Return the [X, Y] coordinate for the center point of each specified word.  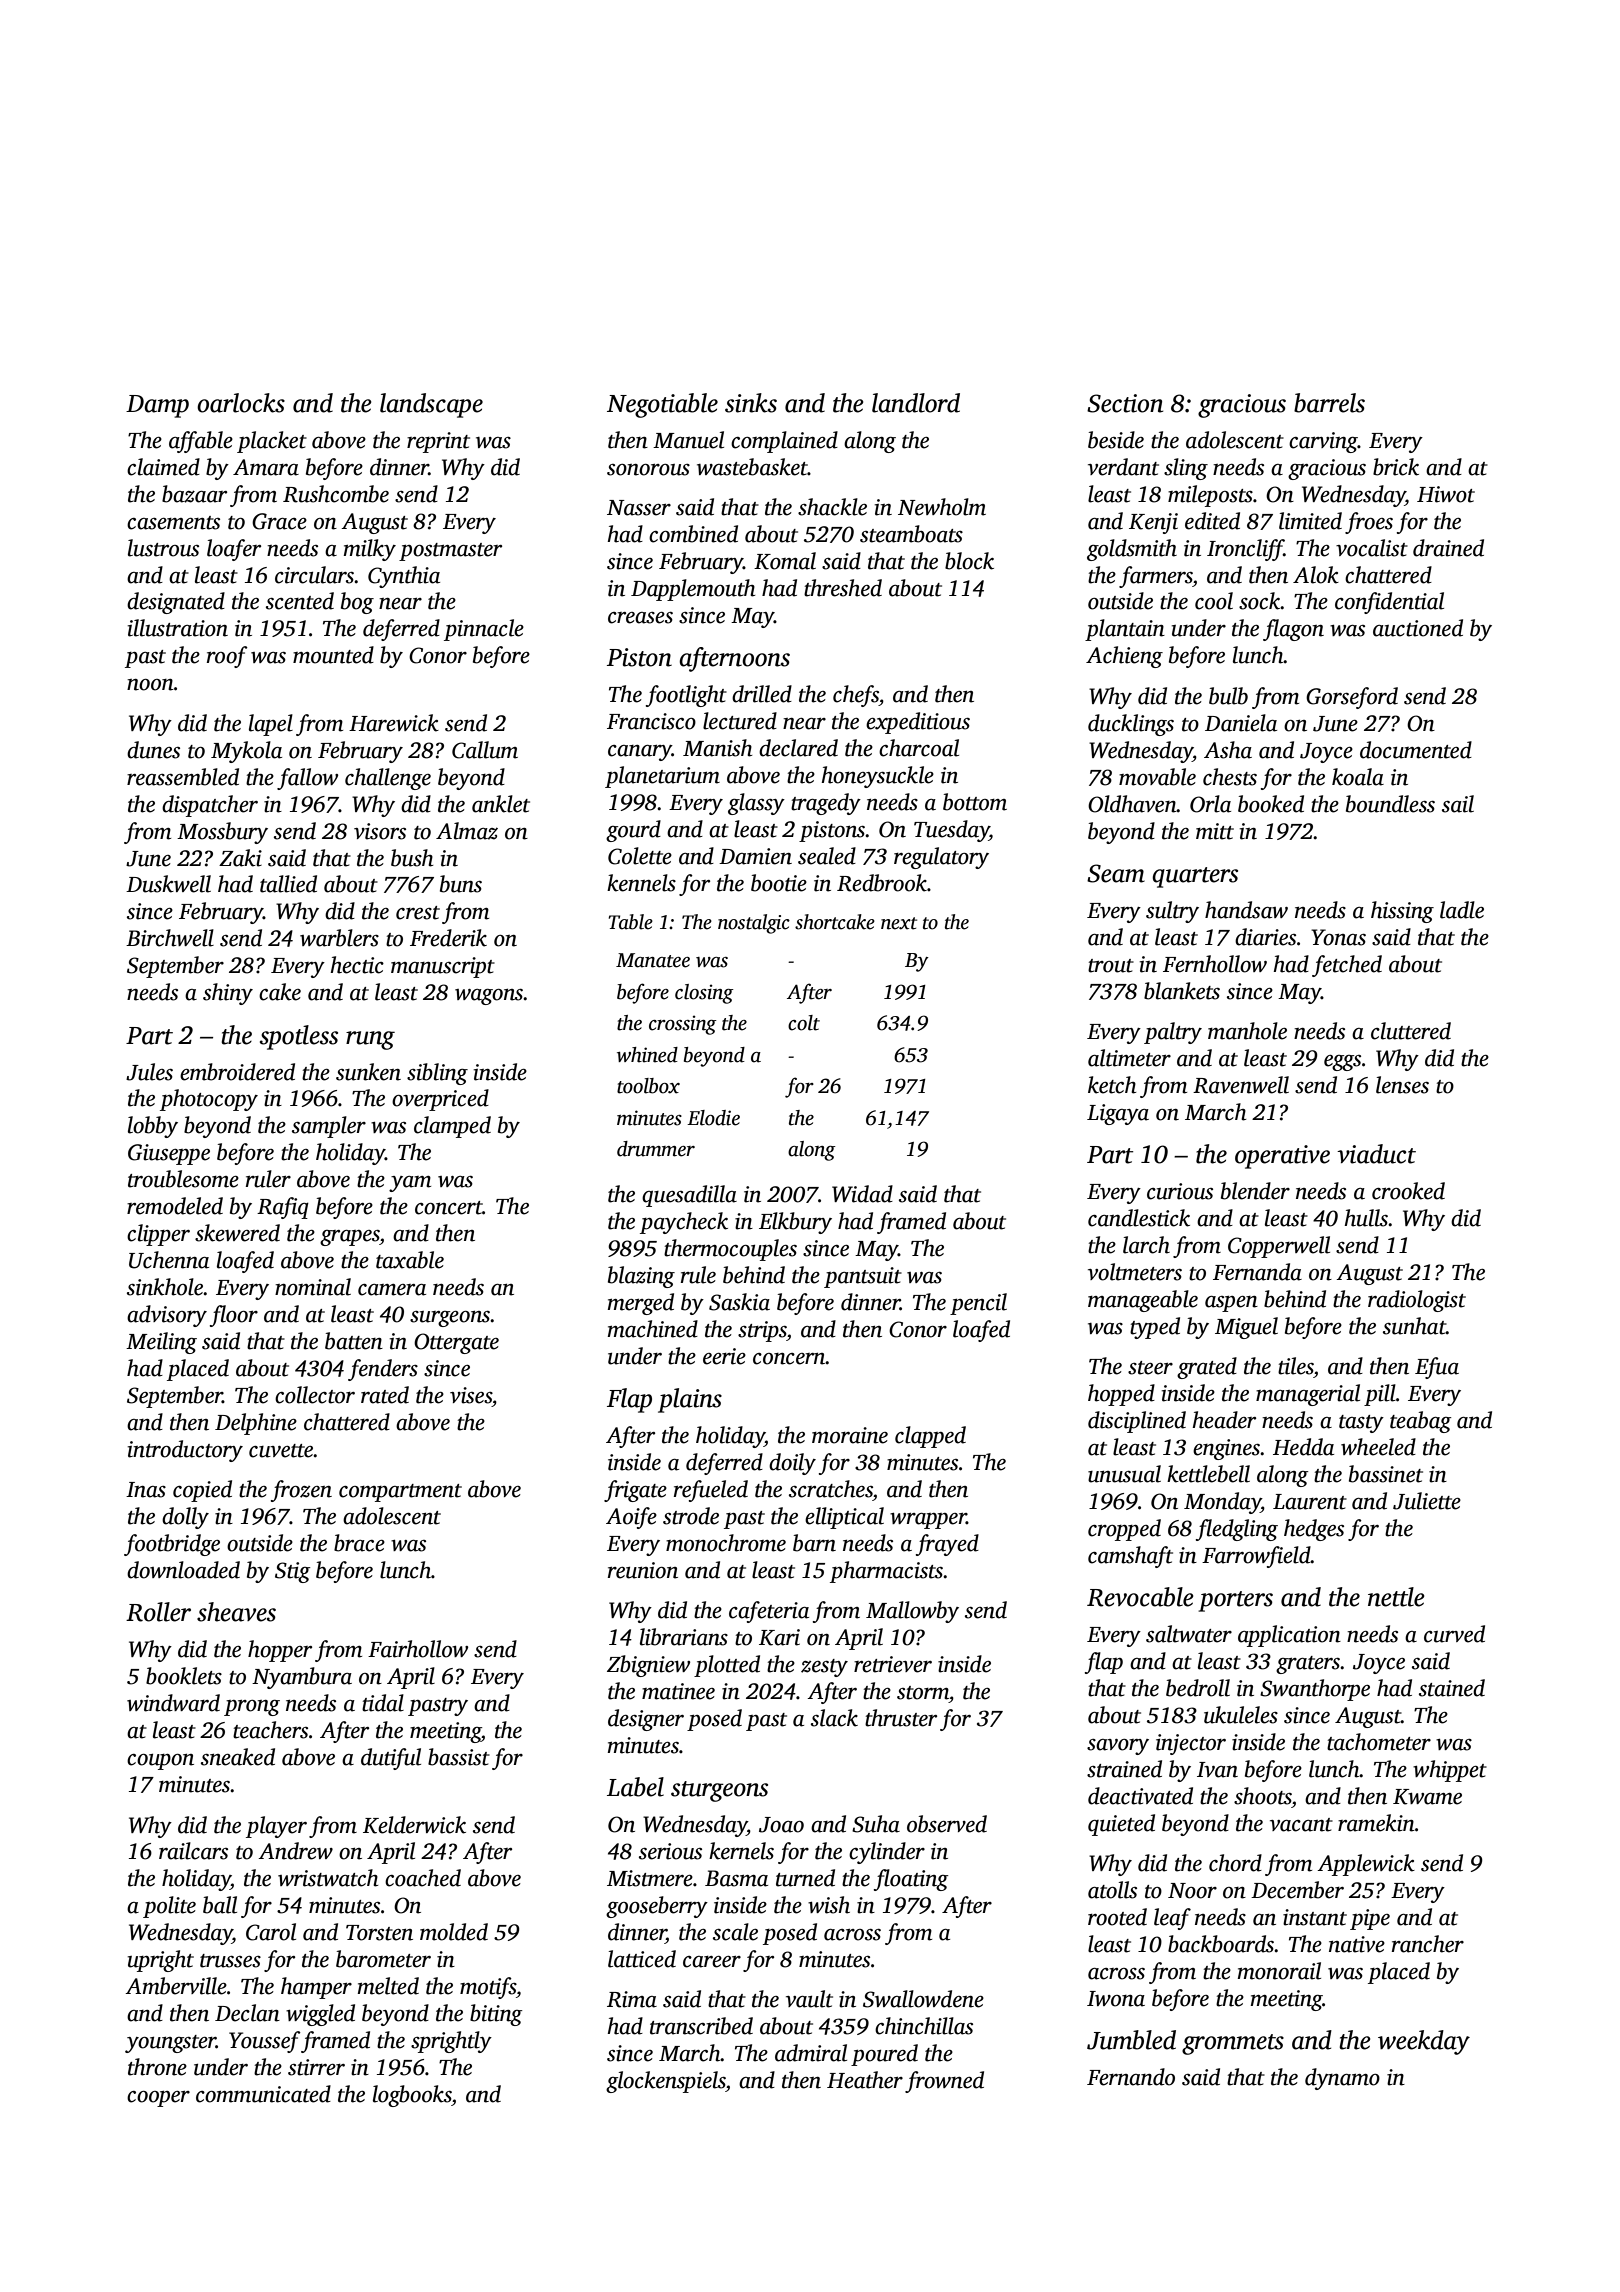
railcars [193, 1851]
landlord [916, 403]
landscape [431, 405]
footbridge [172, 1545]
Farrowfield [1256, 1557]
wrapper [928, 1521]
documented [1416, 750]
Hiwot [1446, 494]
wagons [489, 997]
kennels [641, 883]
